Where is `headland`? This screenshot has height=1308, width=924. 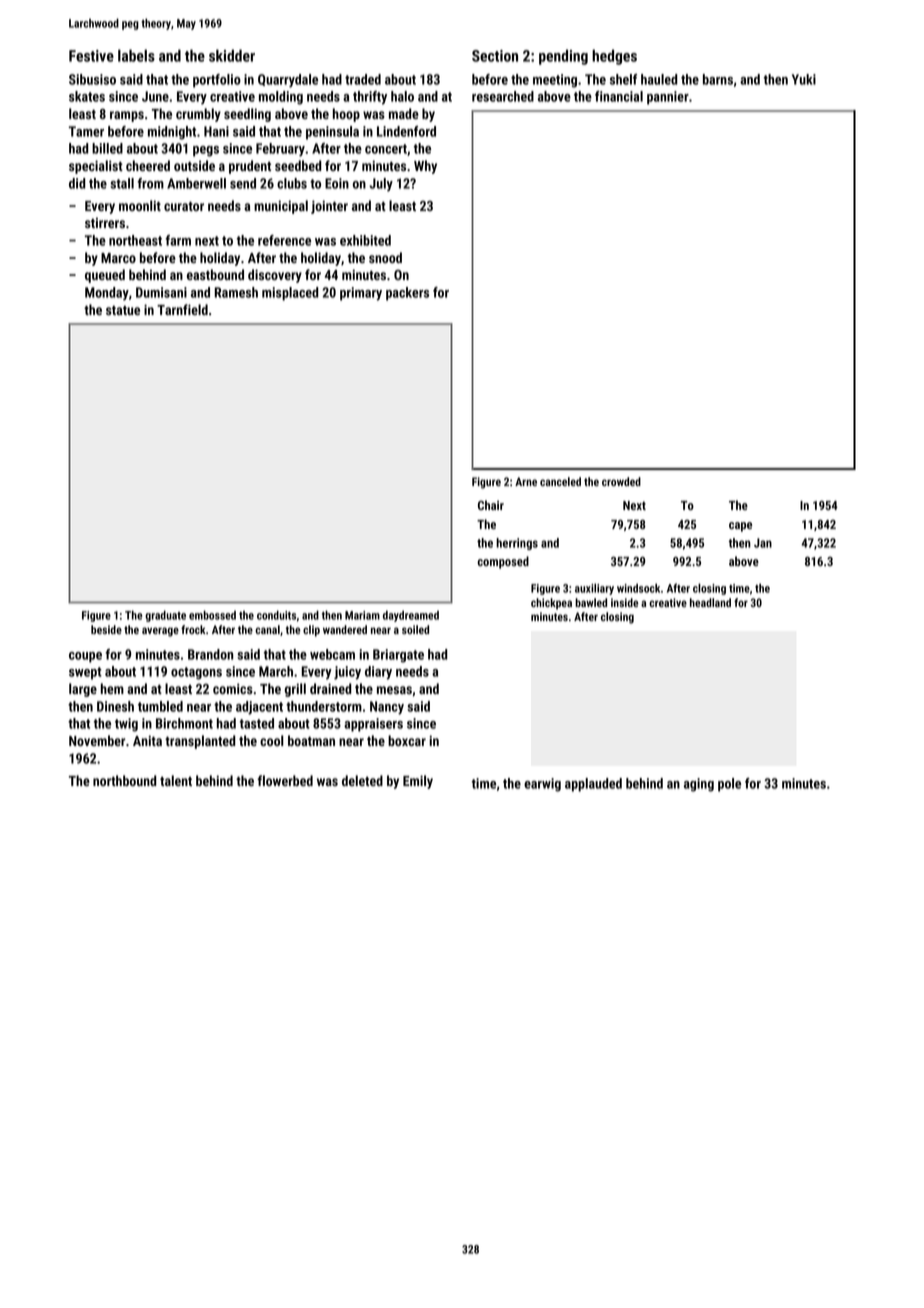 headland is located at coordinates (710, 602).
